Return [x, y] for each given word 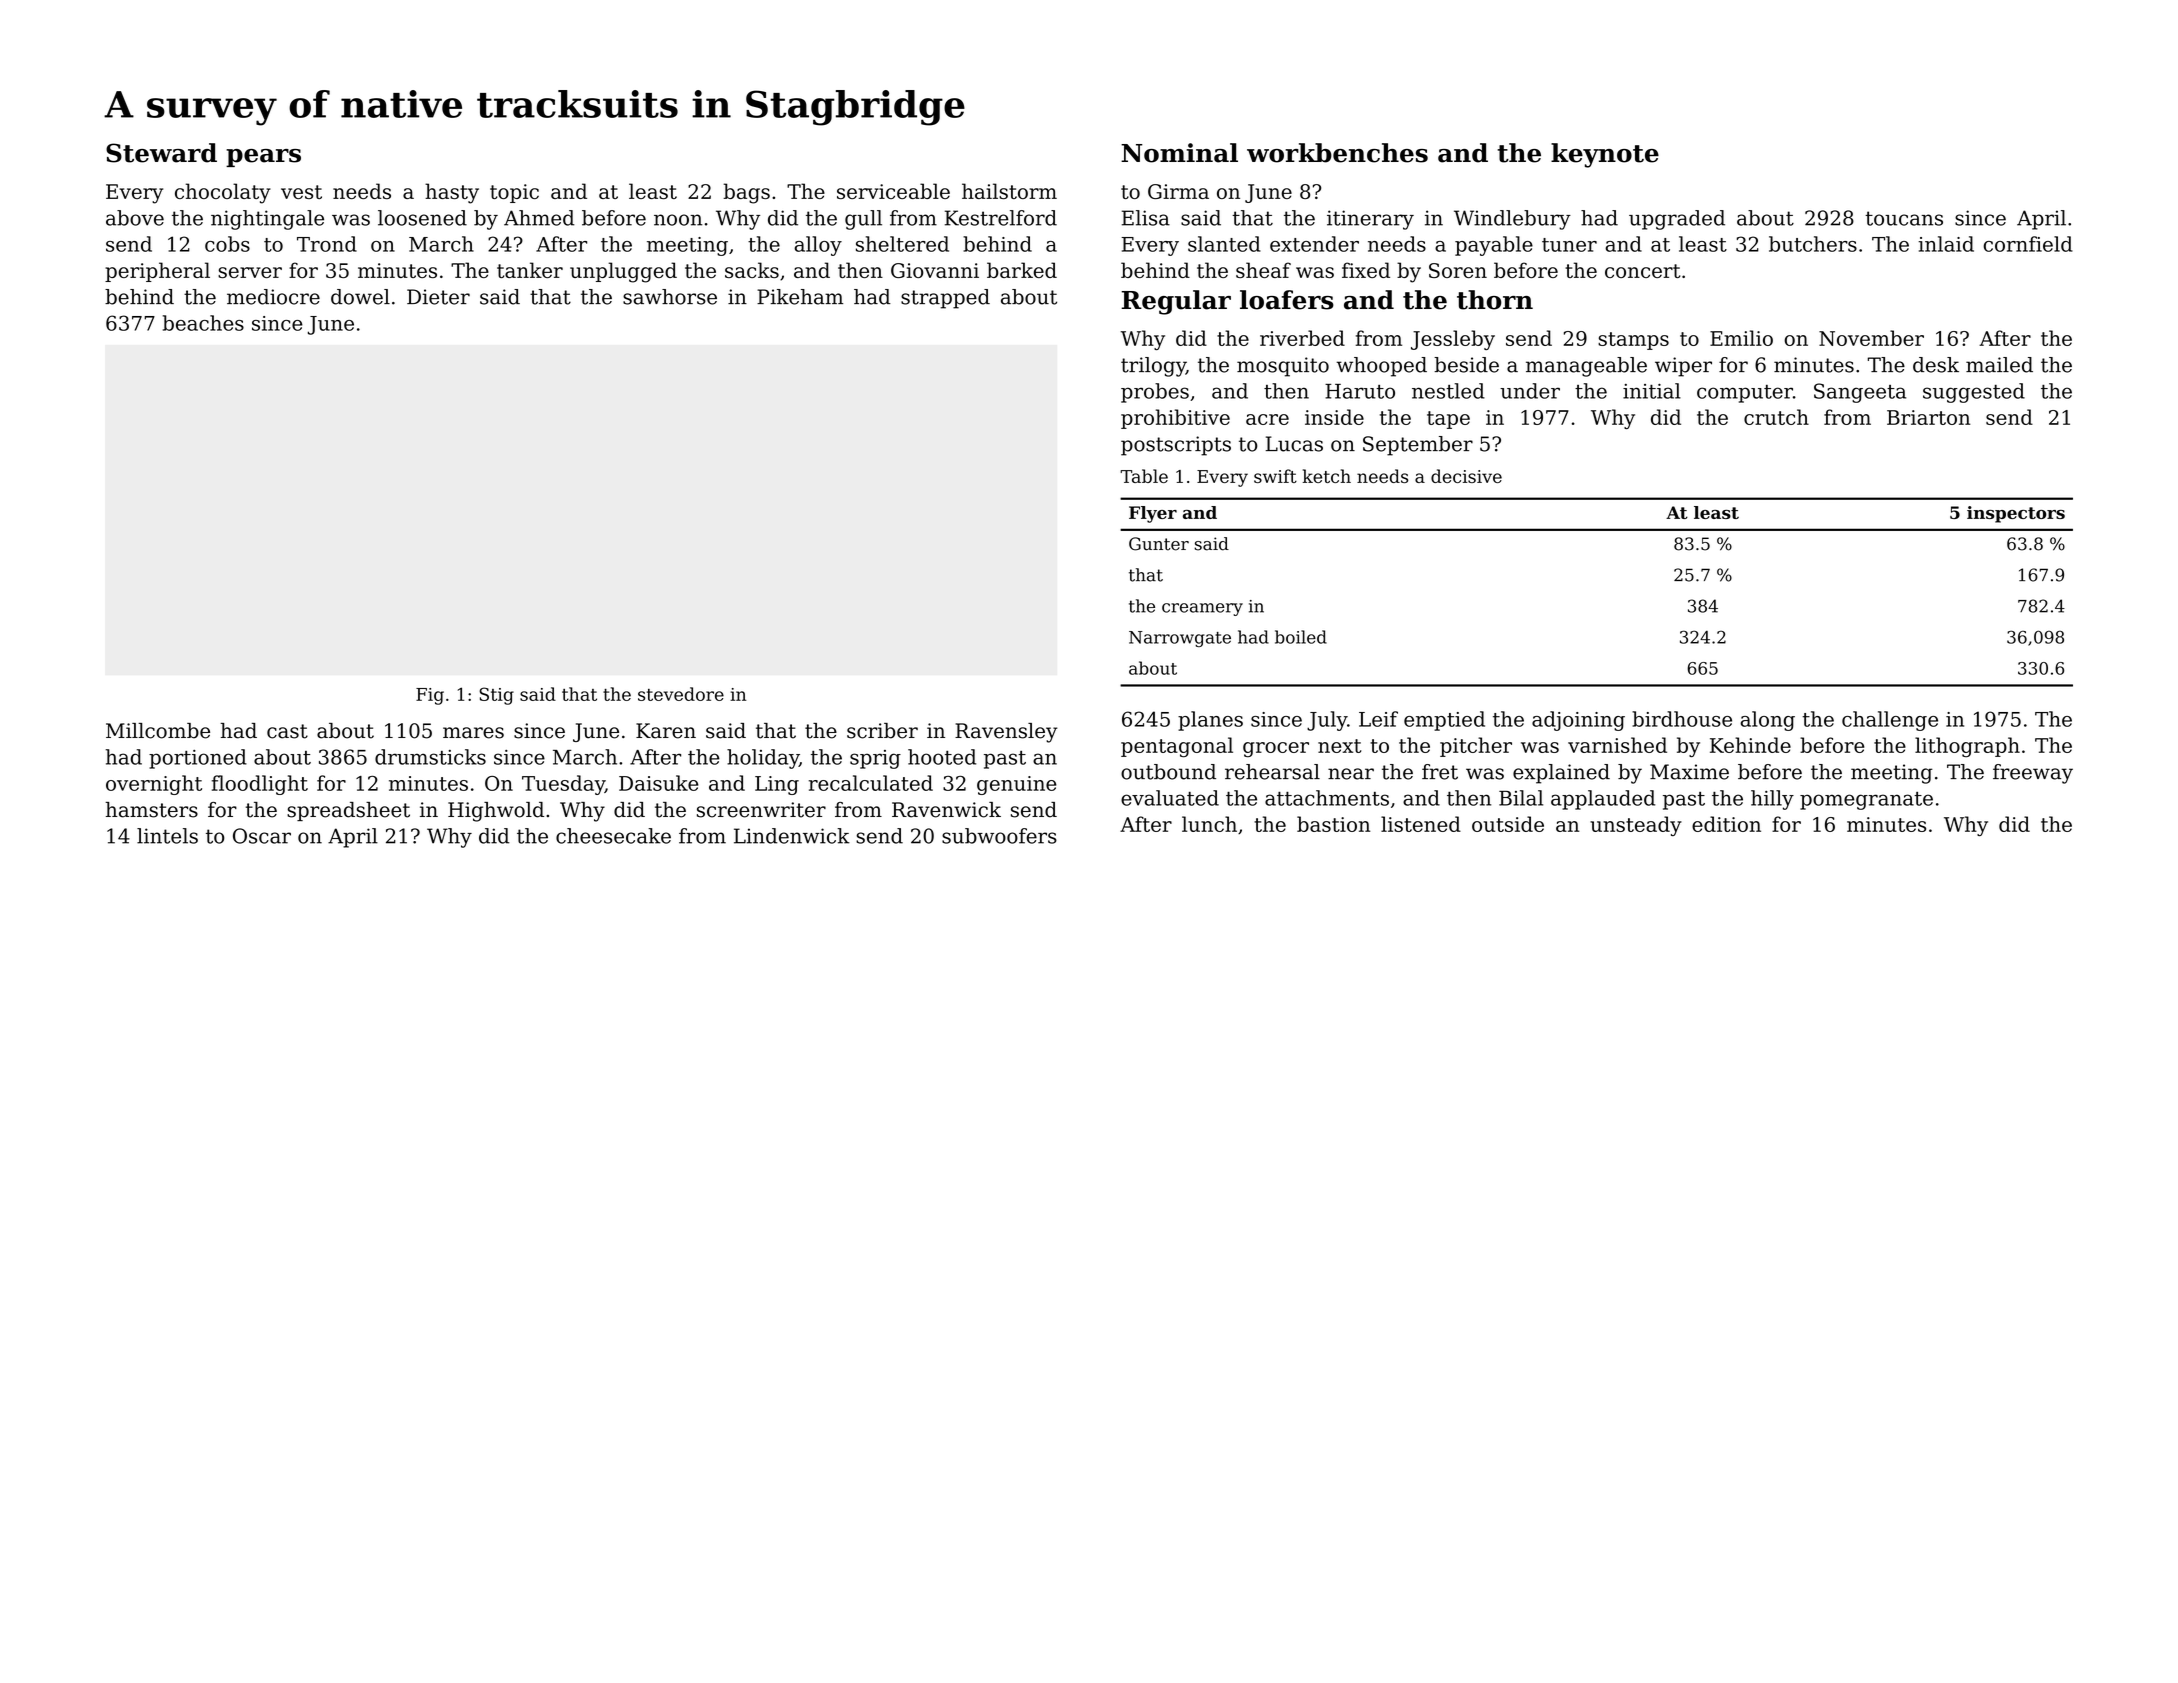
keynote [1605, 155]
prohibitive [1175, 419]
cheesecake [613, 836]
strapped [945, 299]
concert [1642, 271]
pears [263, 158]
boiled [1301, 637]
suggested [1974, 393]
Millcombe [158, 731]
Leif [1378, 719]
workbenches [1337, 153]
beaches [203, 323]
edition [1726, 824]
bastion [1333, 824]
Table [1144, 476]
